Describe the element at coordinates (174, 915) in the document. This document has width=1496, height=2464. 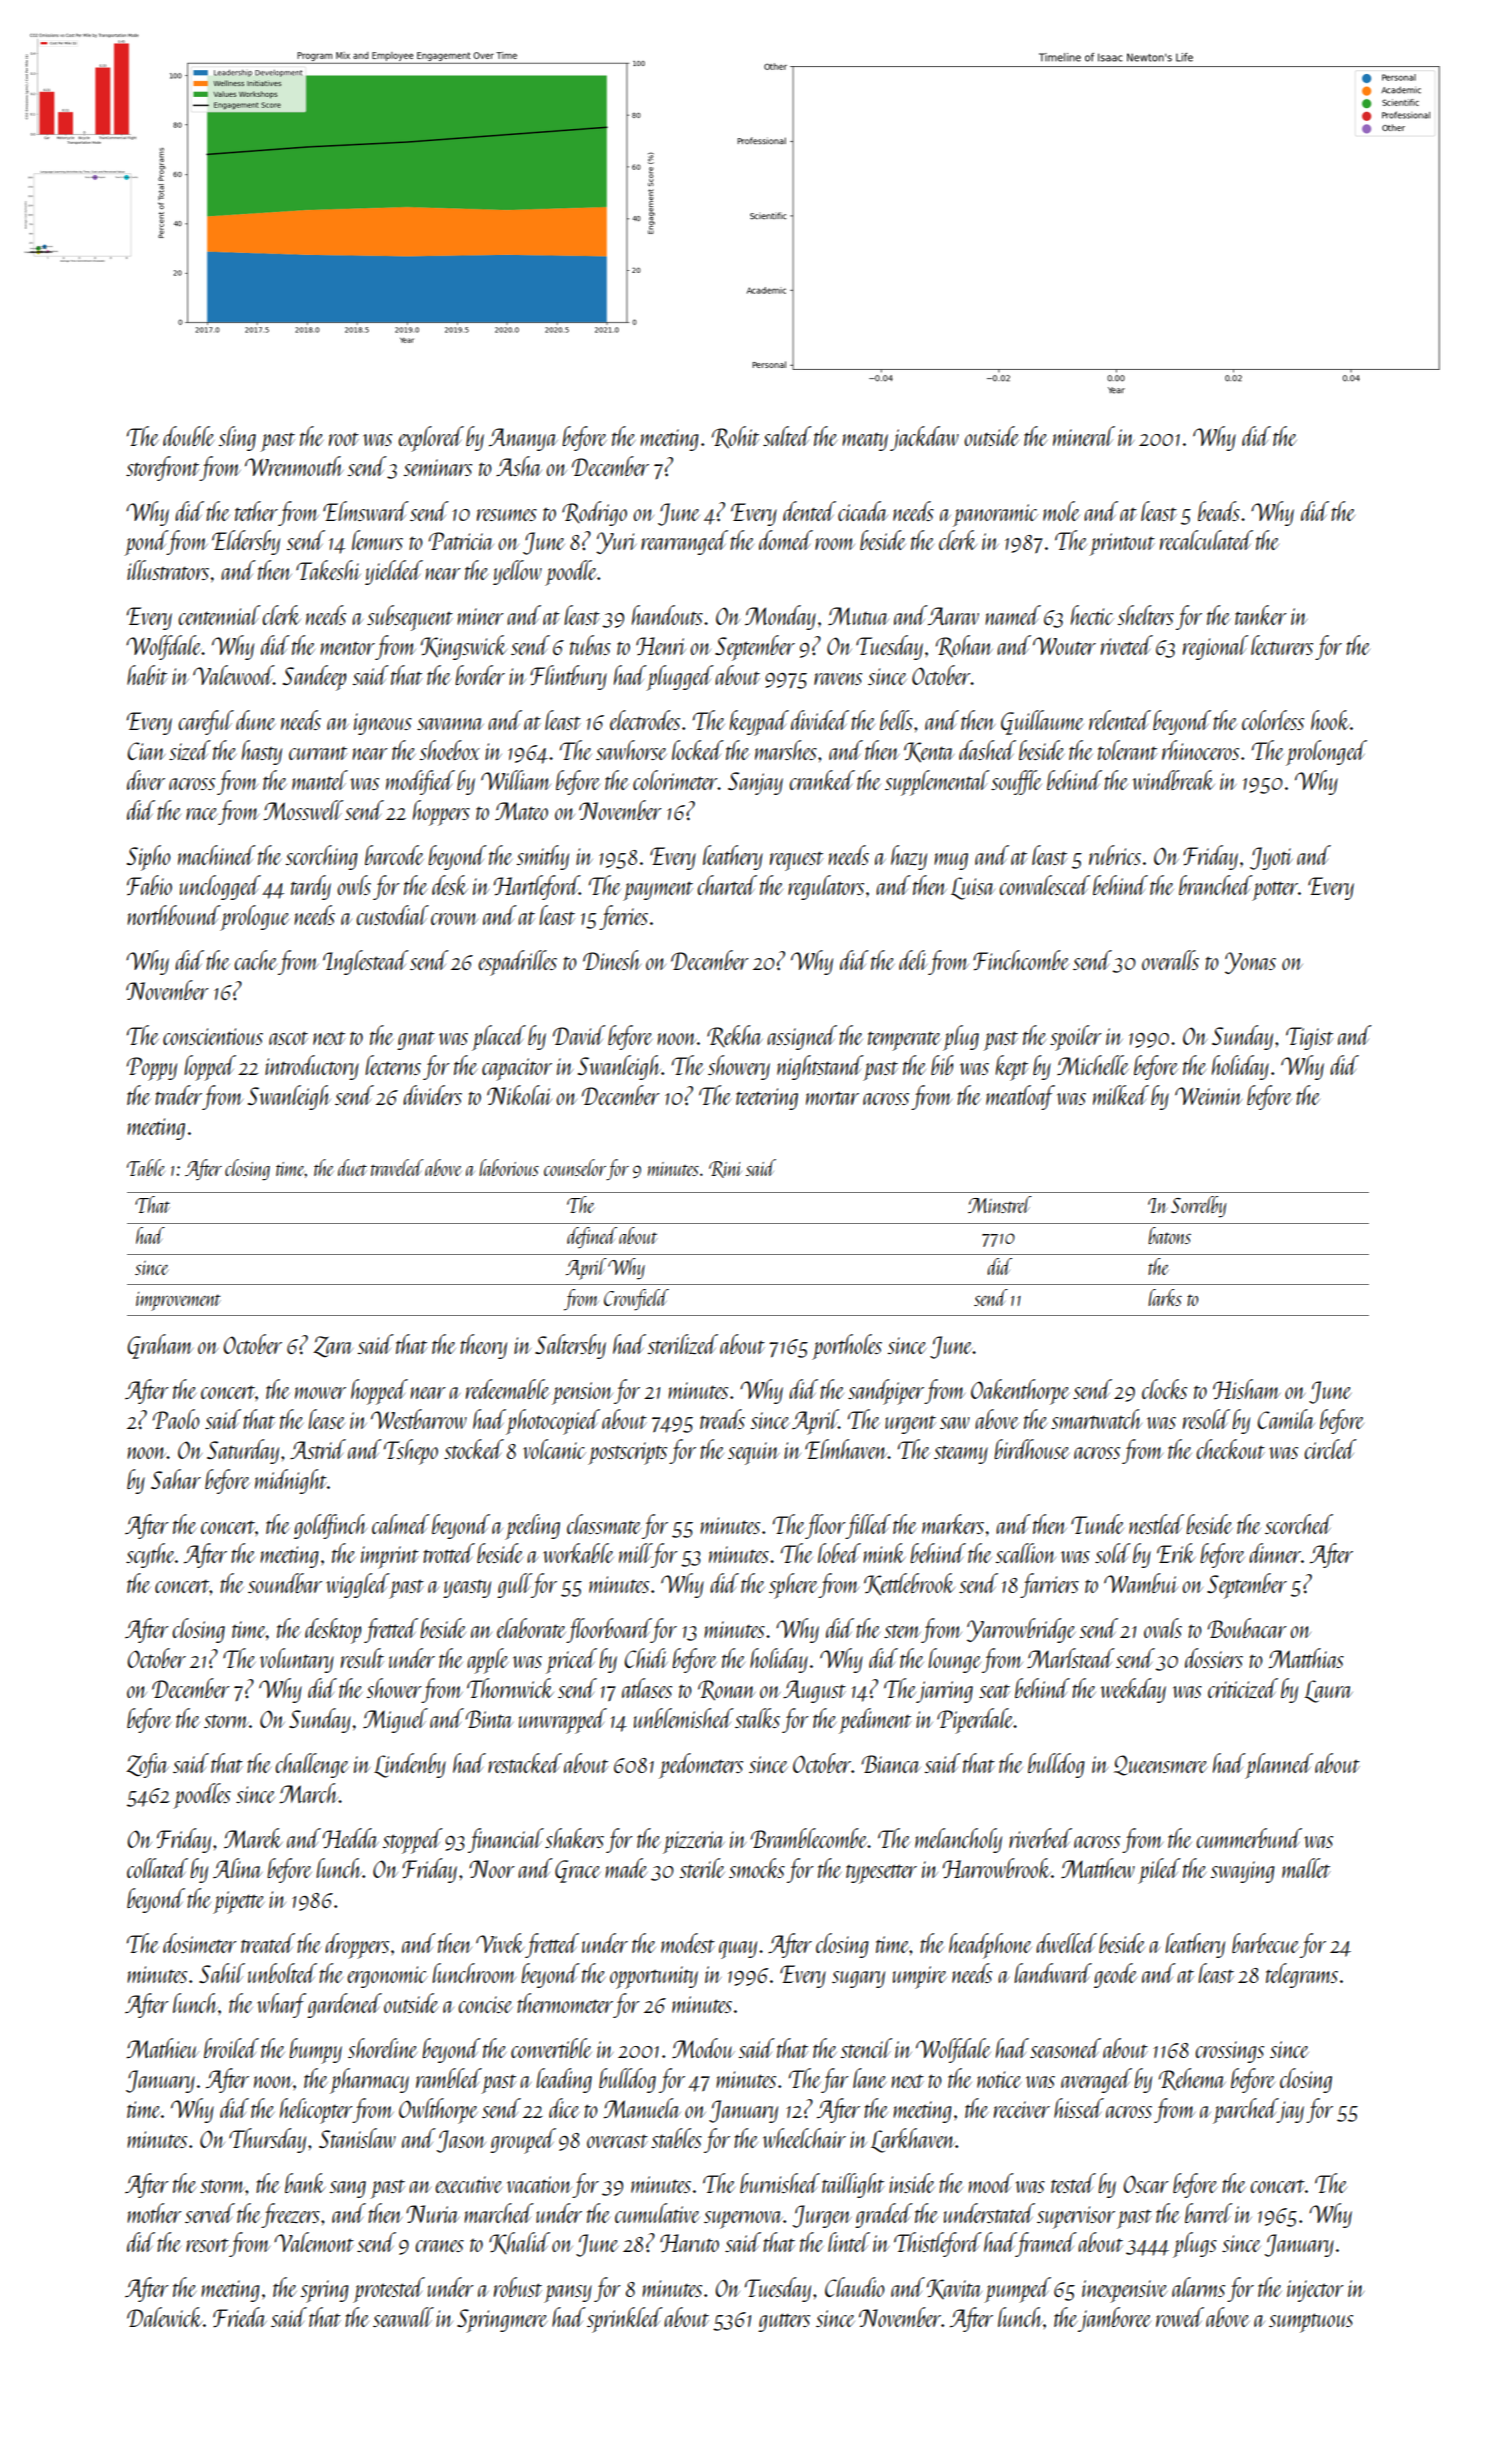
I see `northbound` at that location.
